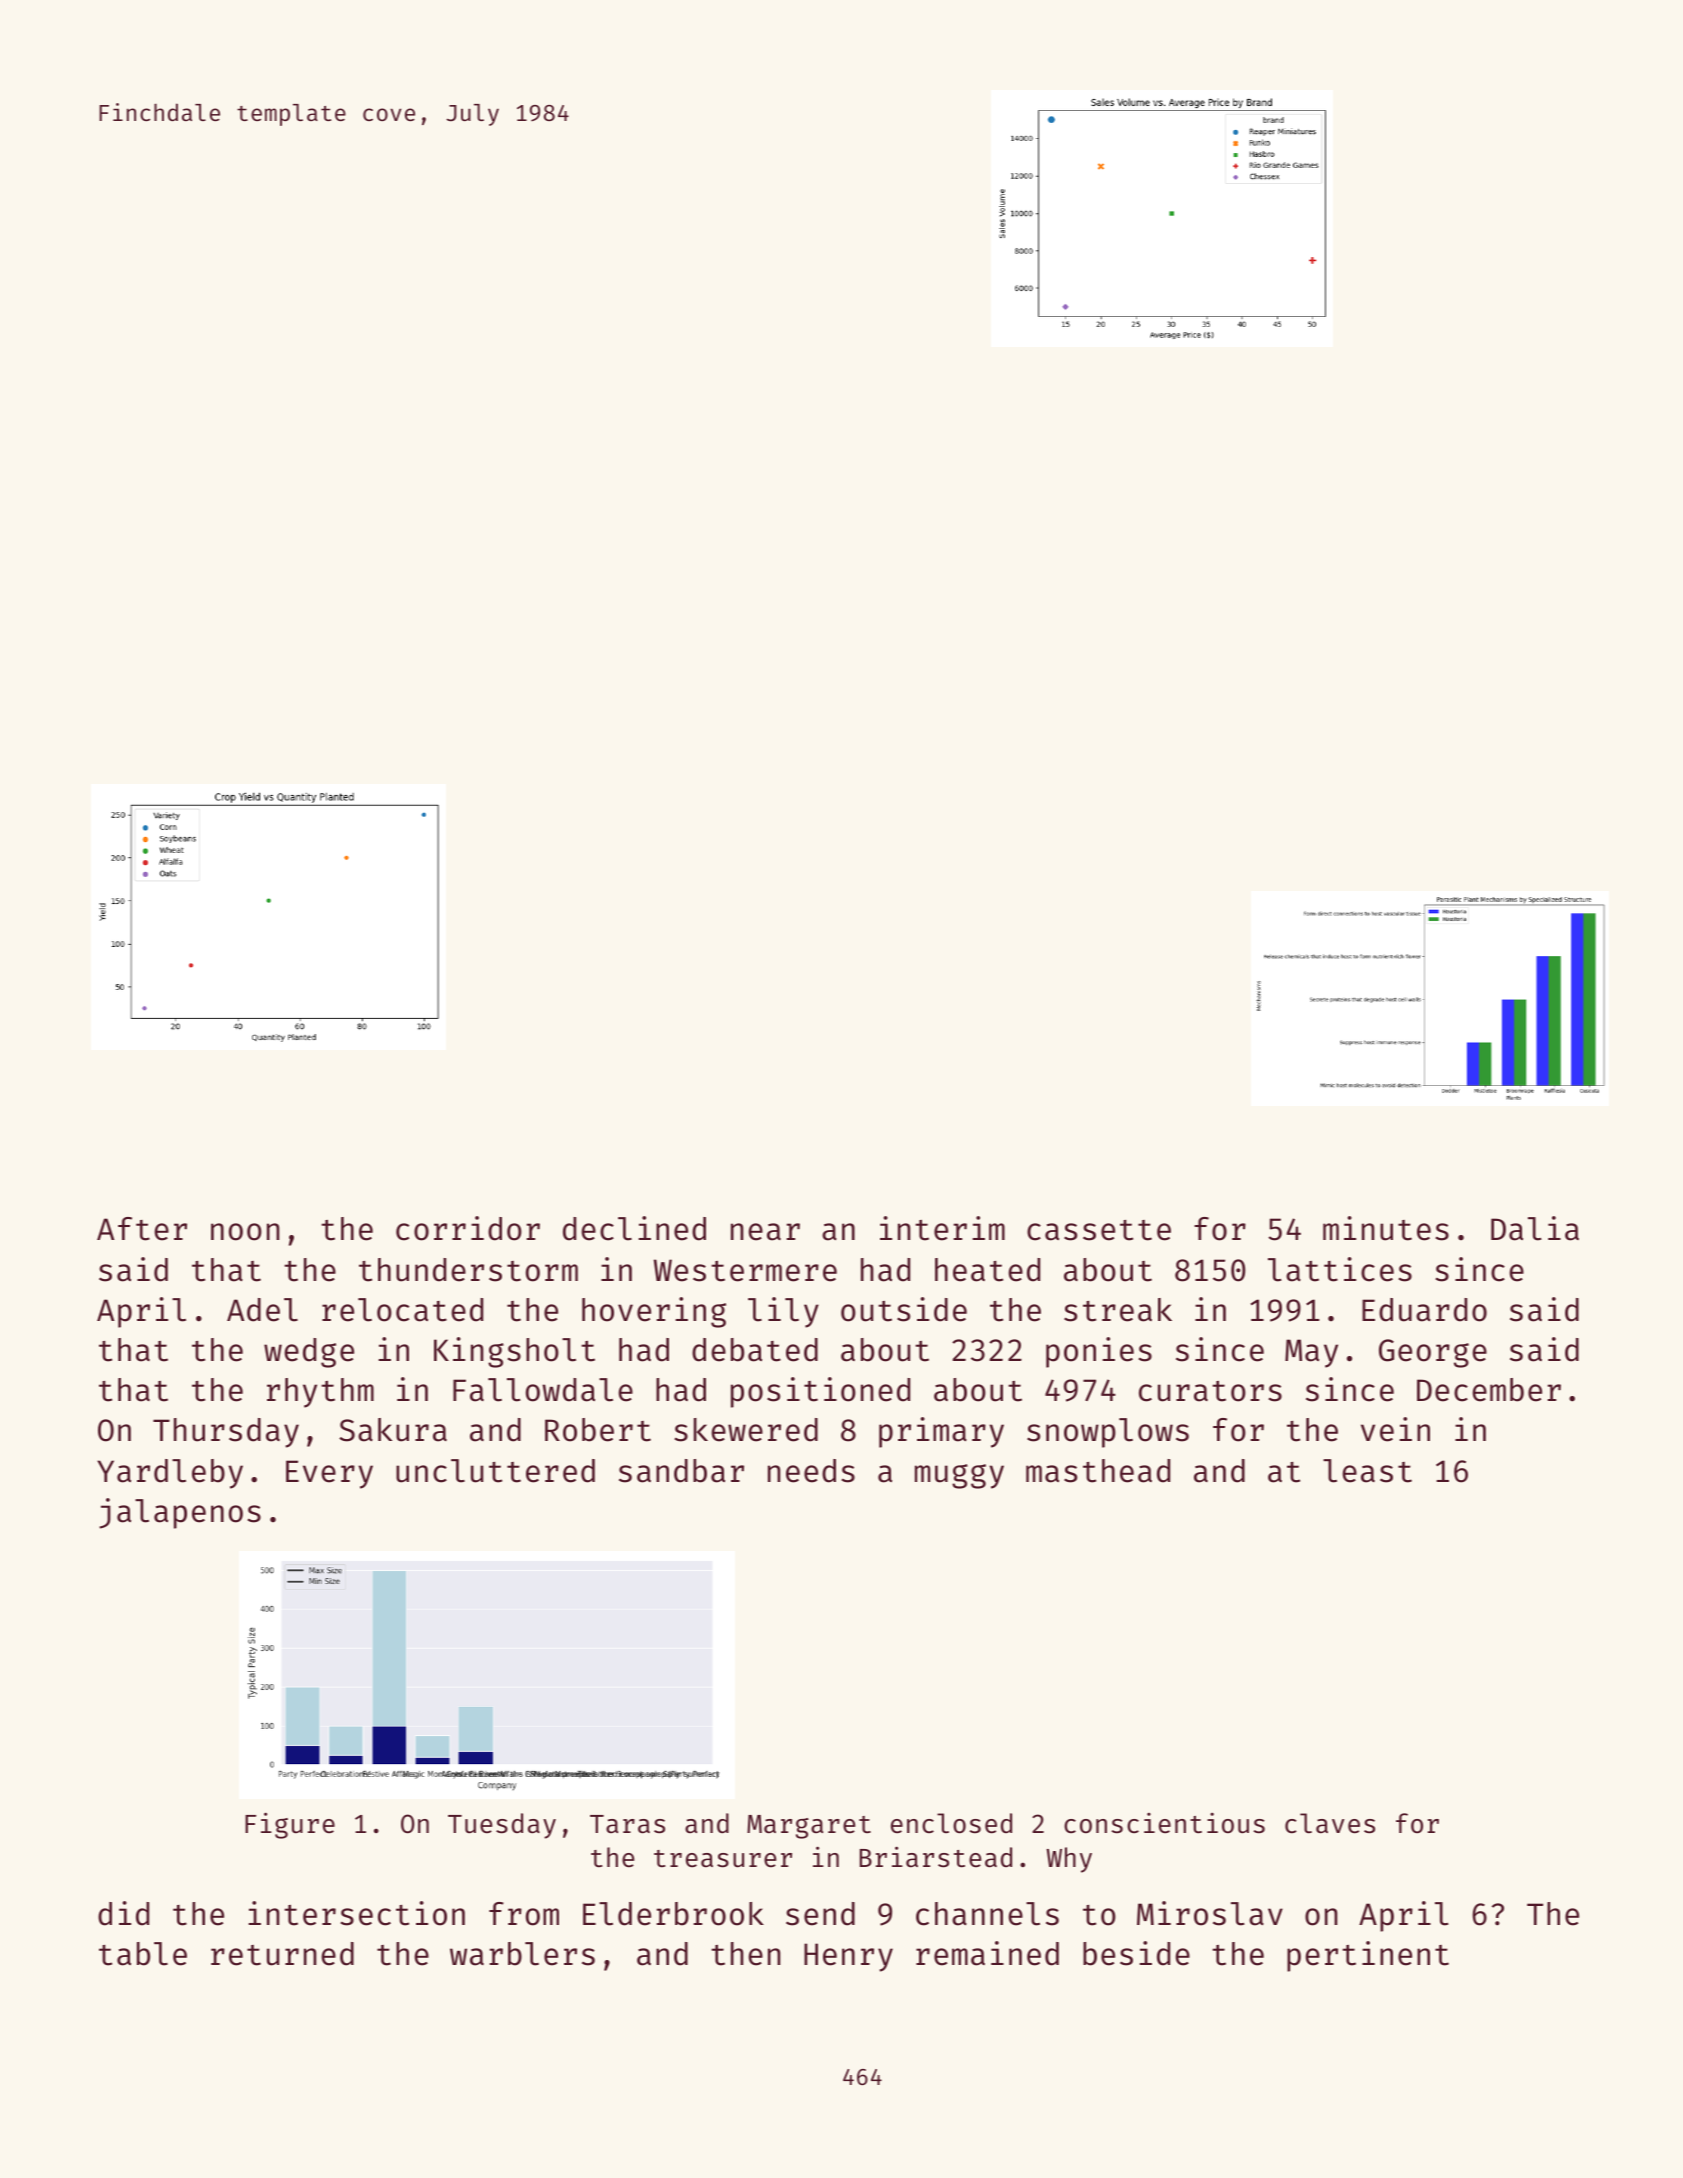 The image size is (1683, 2178). I want to click on Taras, so click(627, 1824).
